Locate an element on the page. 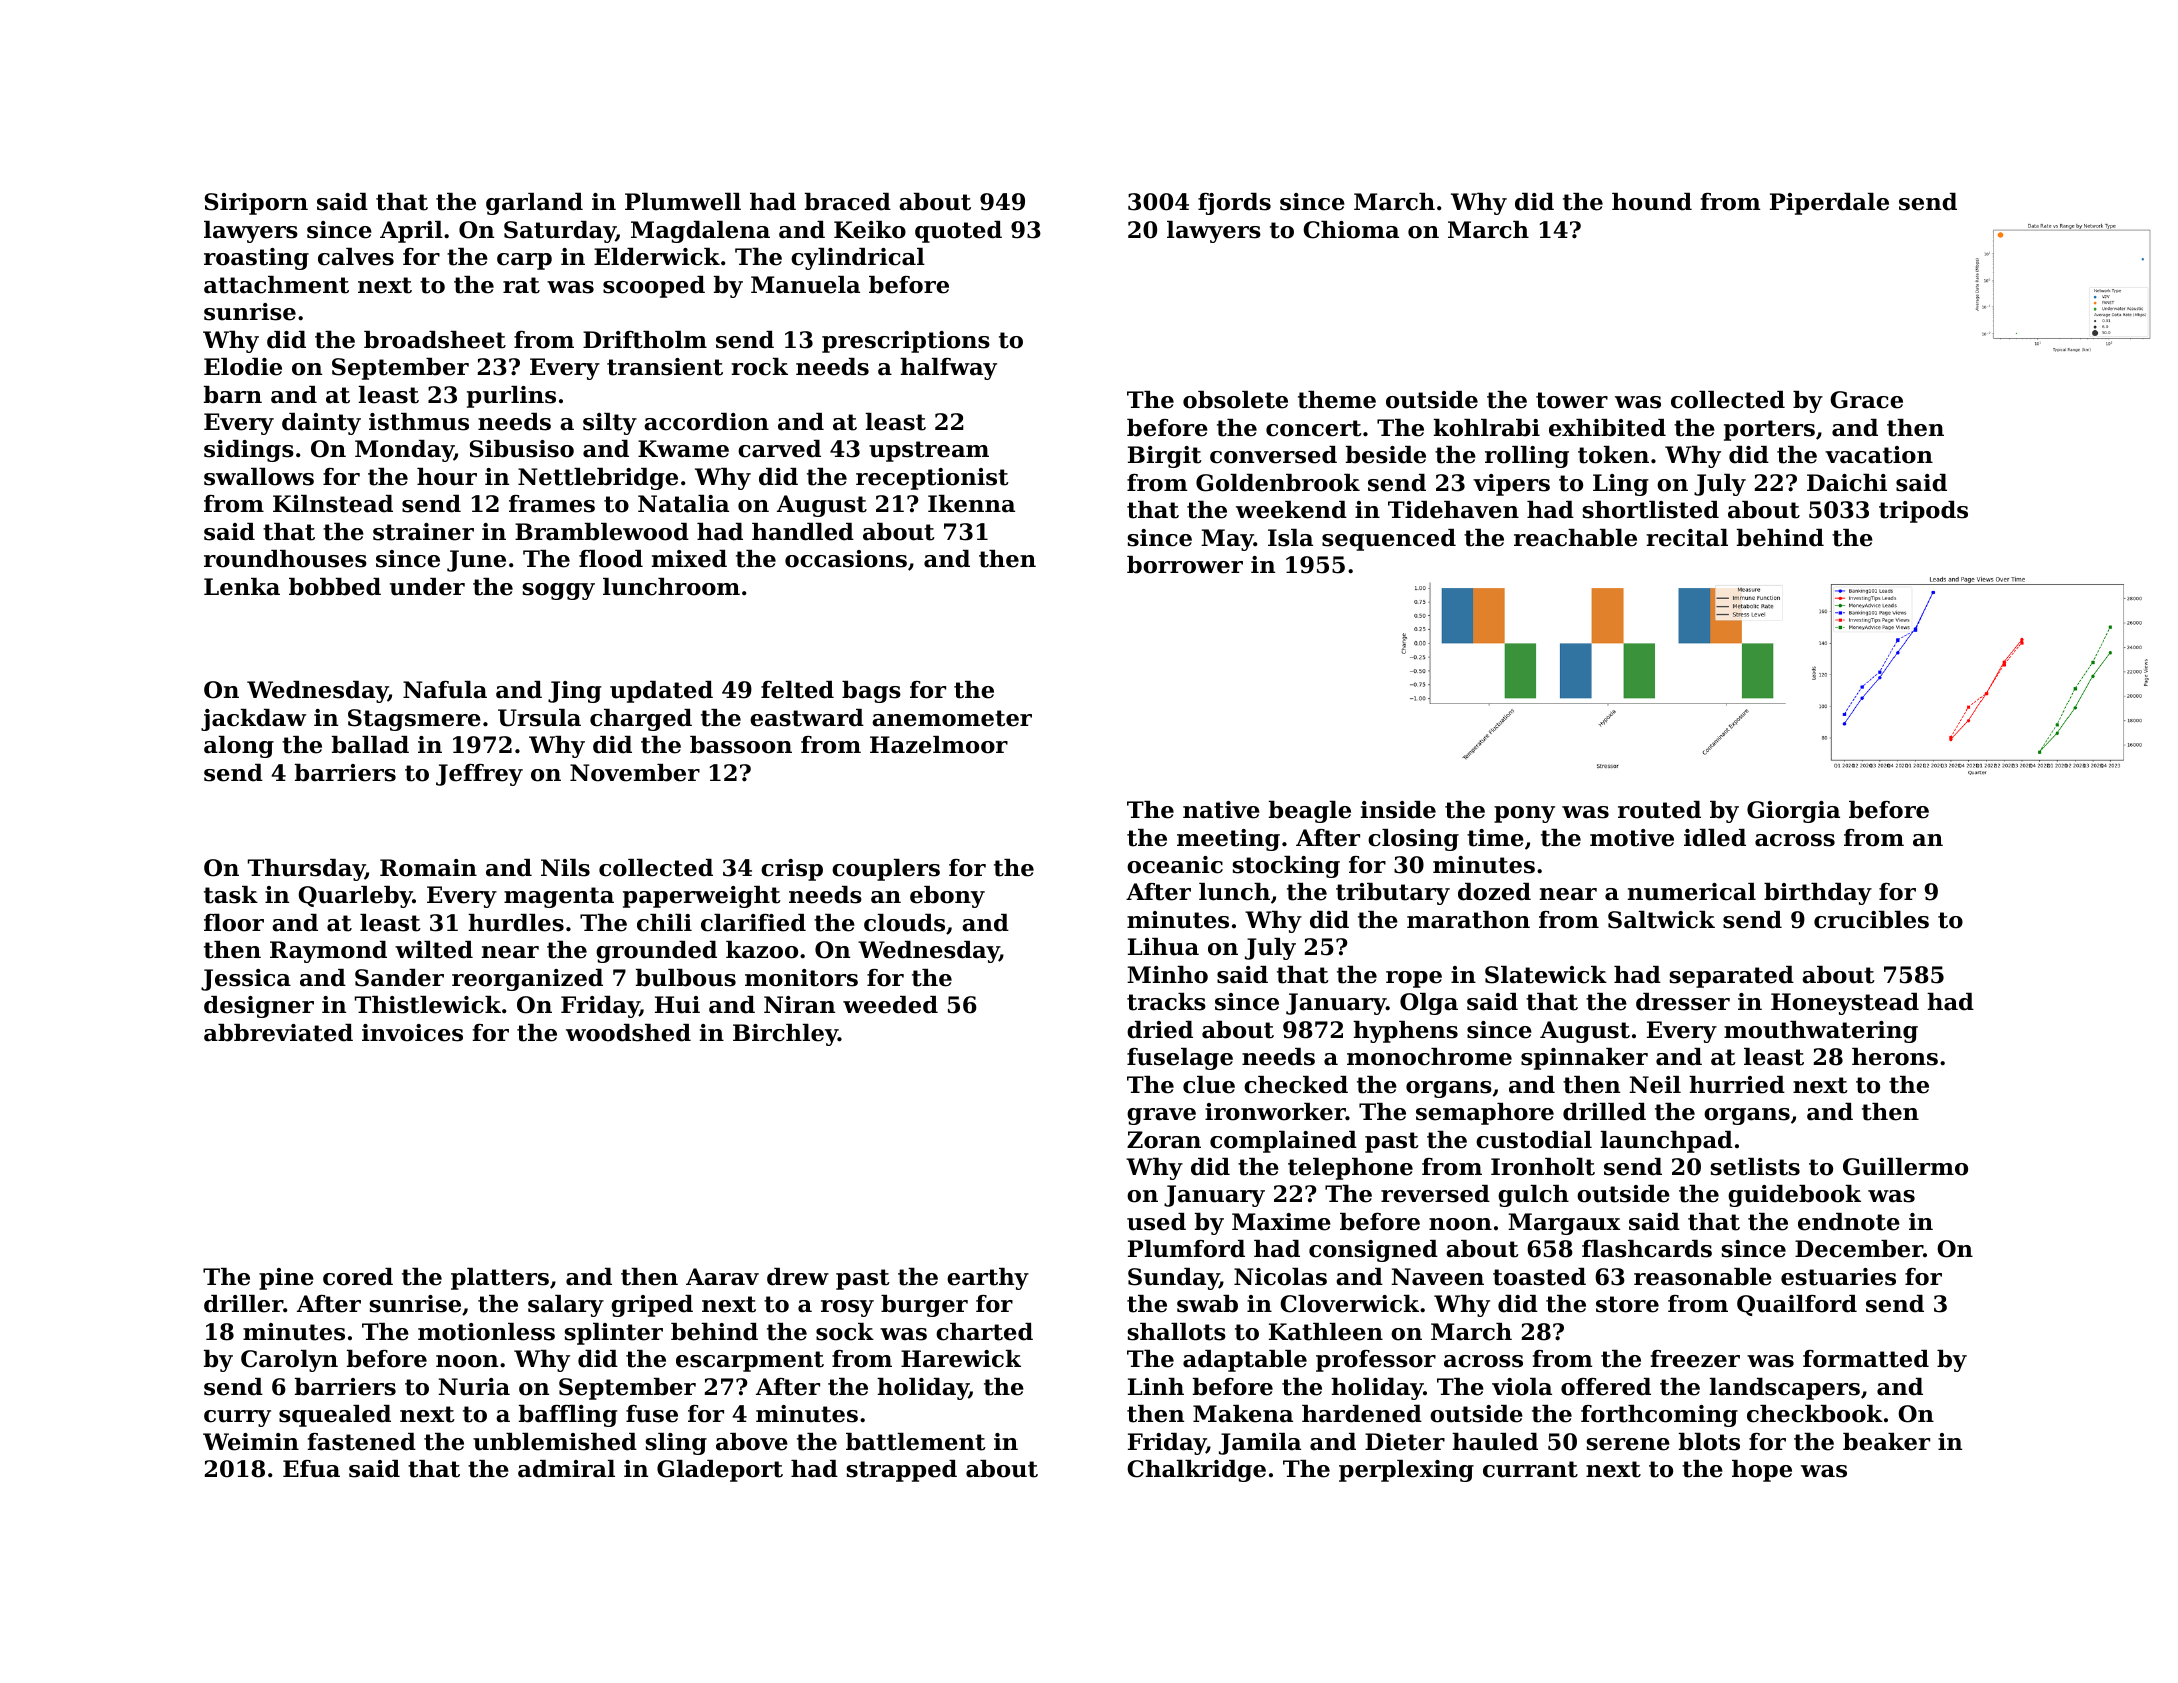 The image size is (2178, 1683). Grace is located at coordinates (1866, 400).
